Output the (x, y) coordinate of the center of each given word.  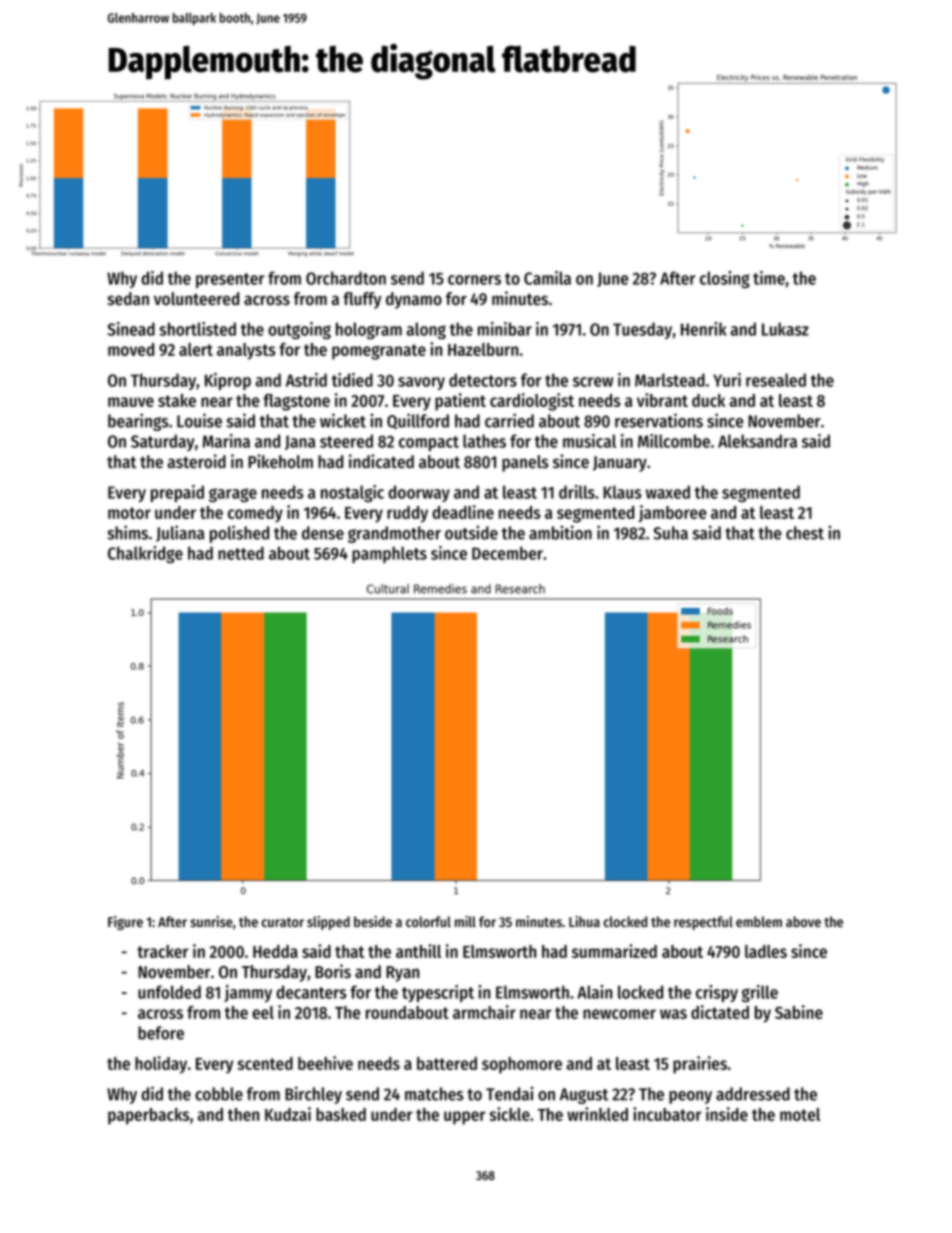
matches (434, 1094)
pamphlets (389, 554)
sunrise (211, 921)
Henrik (704, 329)
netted (241, 553)
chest (805, 533)
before (161, 1033)
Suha (671, 533)
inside (727, 1114)
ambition (560, 532)
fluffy (362, 300)
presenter (230, 280)
